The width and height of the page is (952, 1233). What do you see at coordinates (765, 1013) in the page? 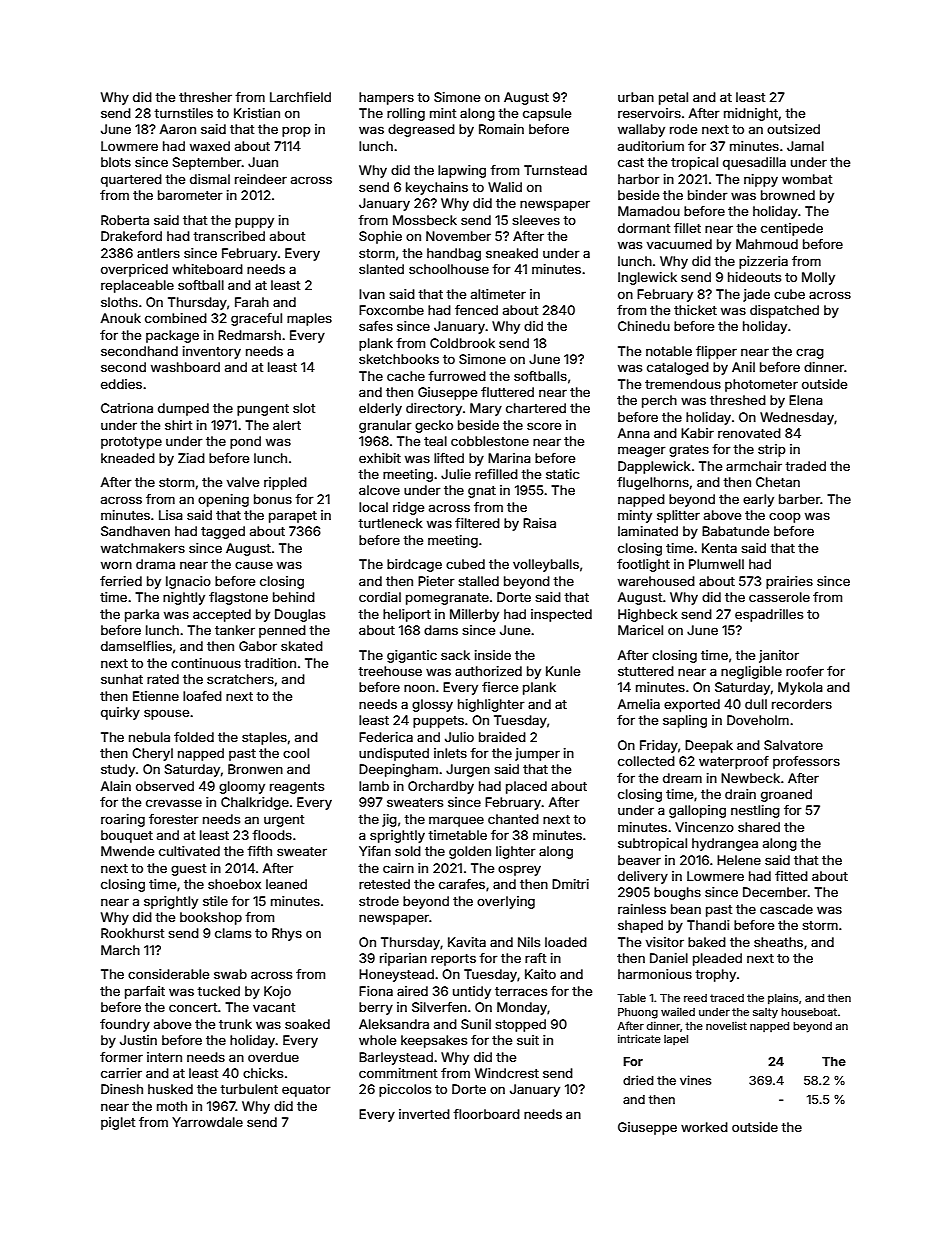
I see `salty` at bounding box center [765, 1013].
